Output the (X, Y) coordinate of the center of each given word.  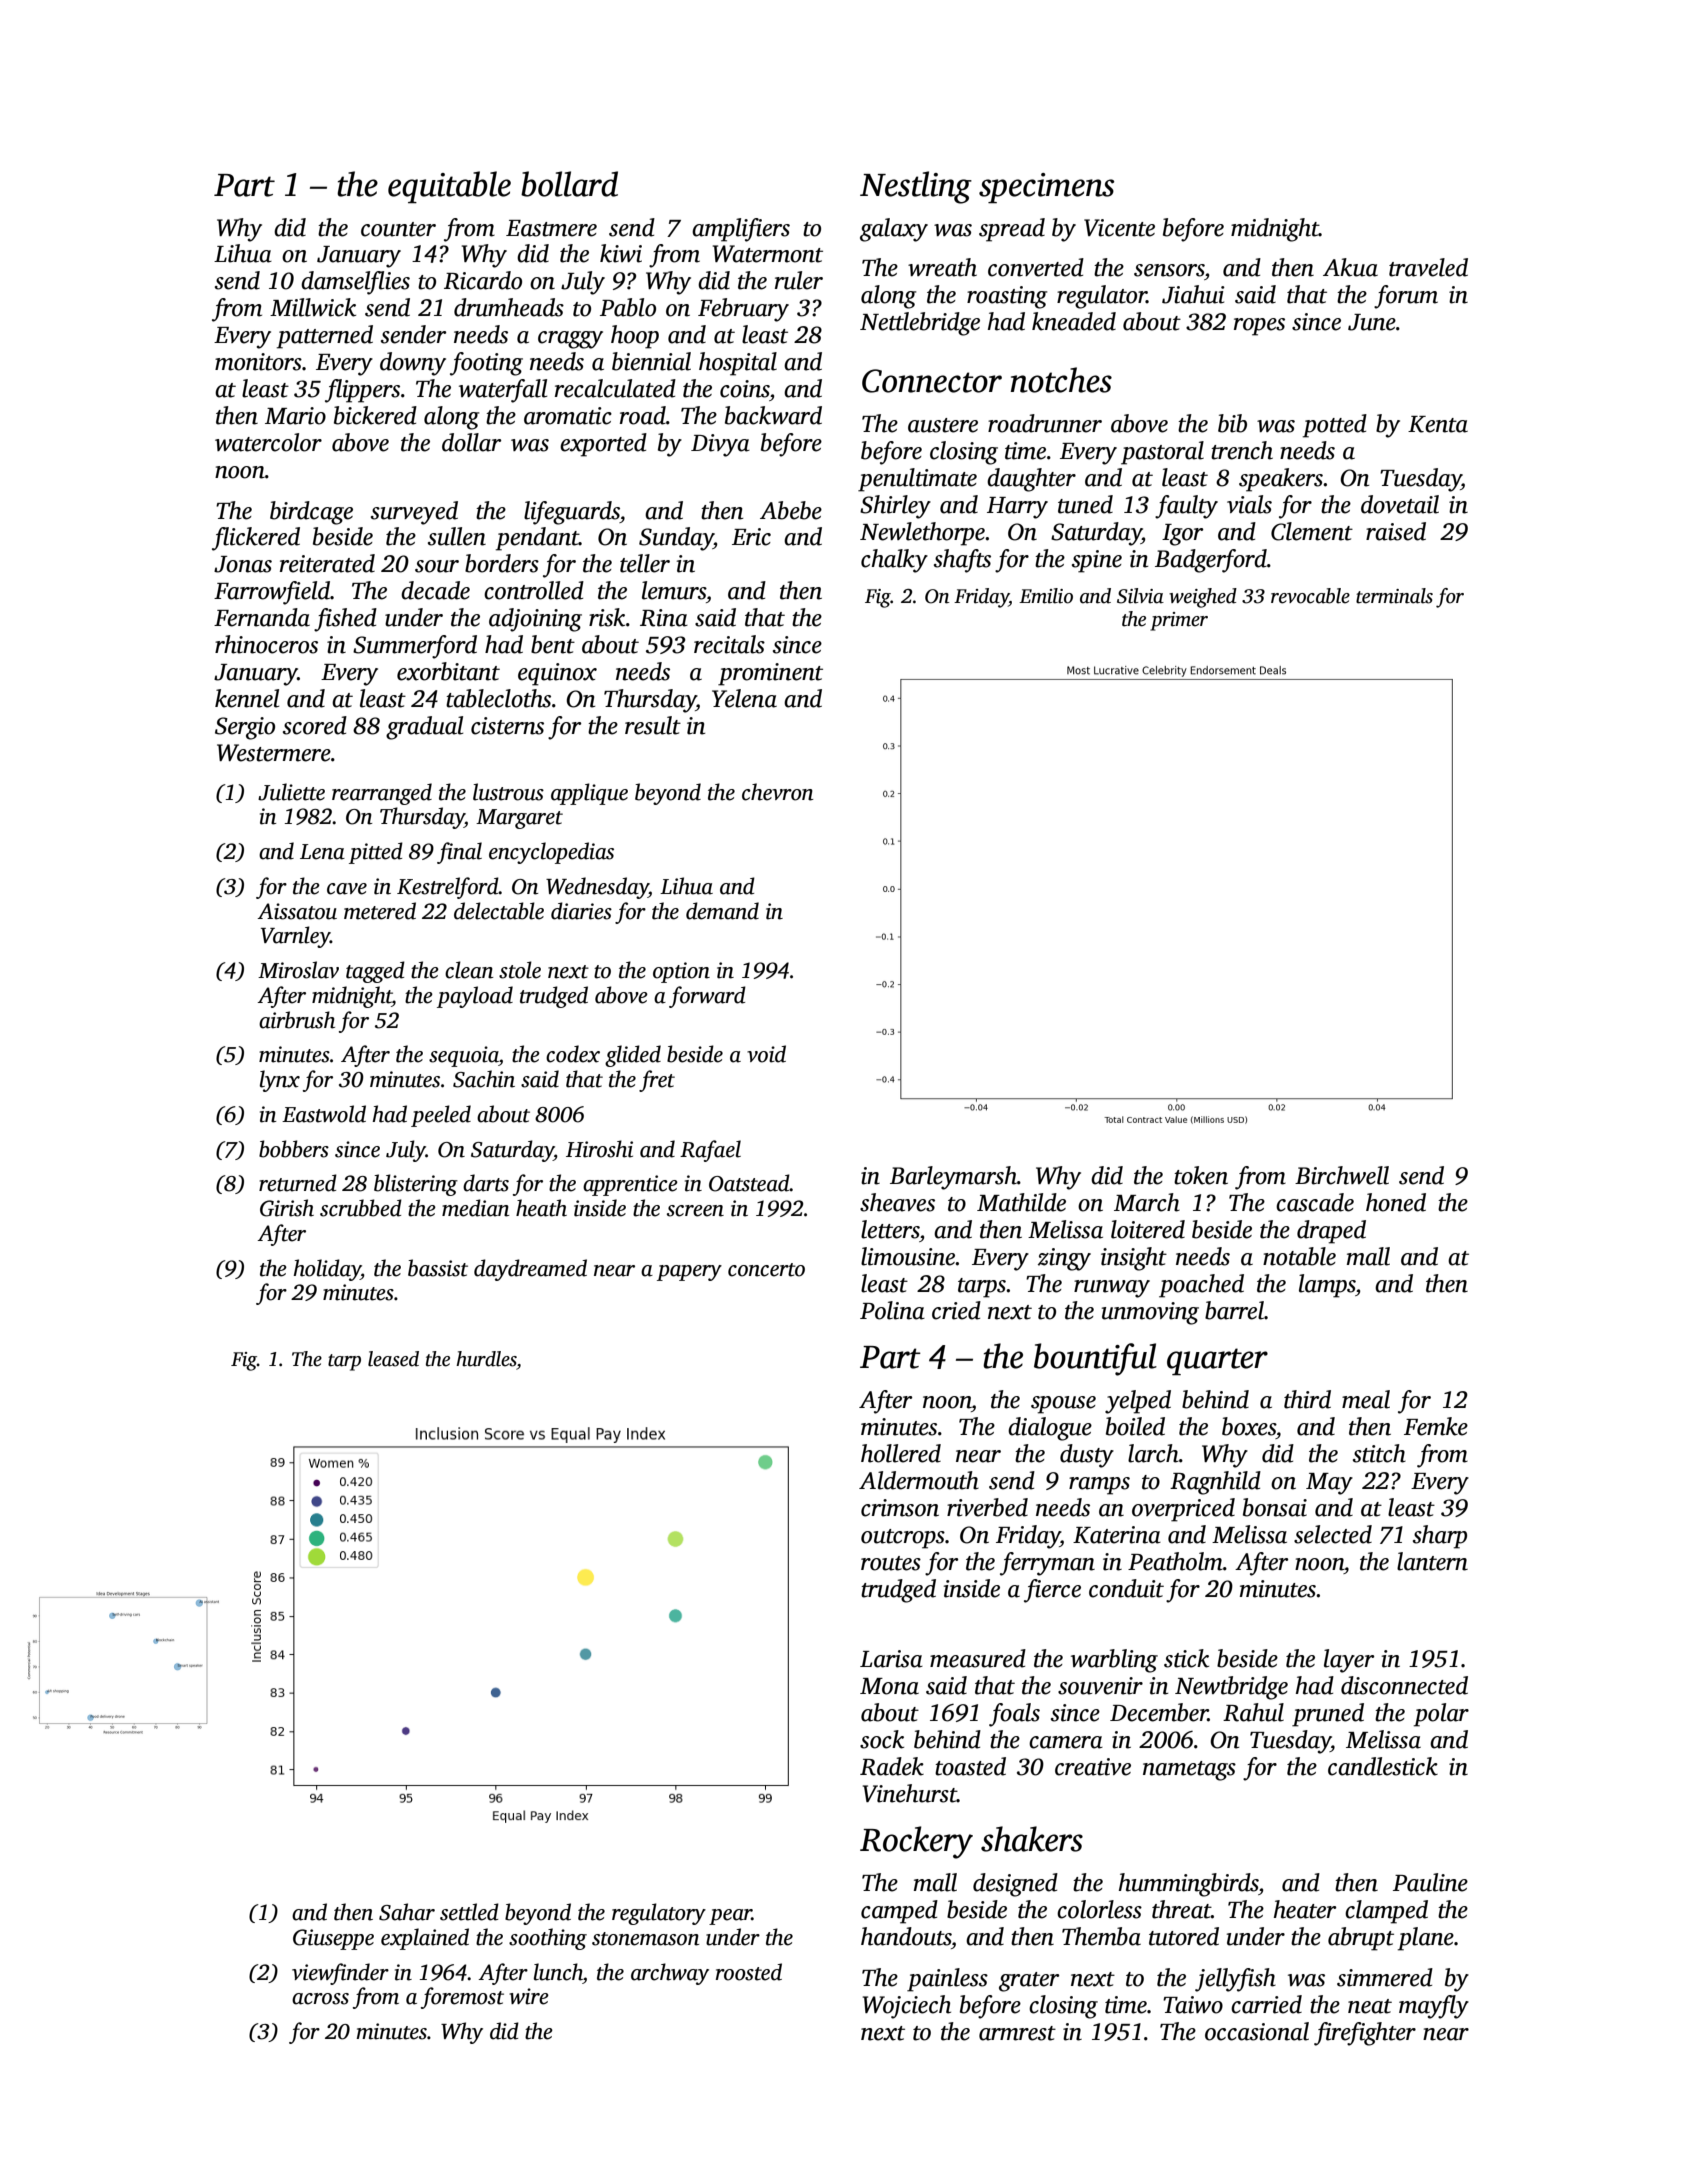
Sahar (407, 1912)
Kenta (1438, 424)
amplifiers (741, 230)
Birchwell (1342, 1175)
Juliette (291, 792)
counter (398, 229)
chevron (778, 792)
